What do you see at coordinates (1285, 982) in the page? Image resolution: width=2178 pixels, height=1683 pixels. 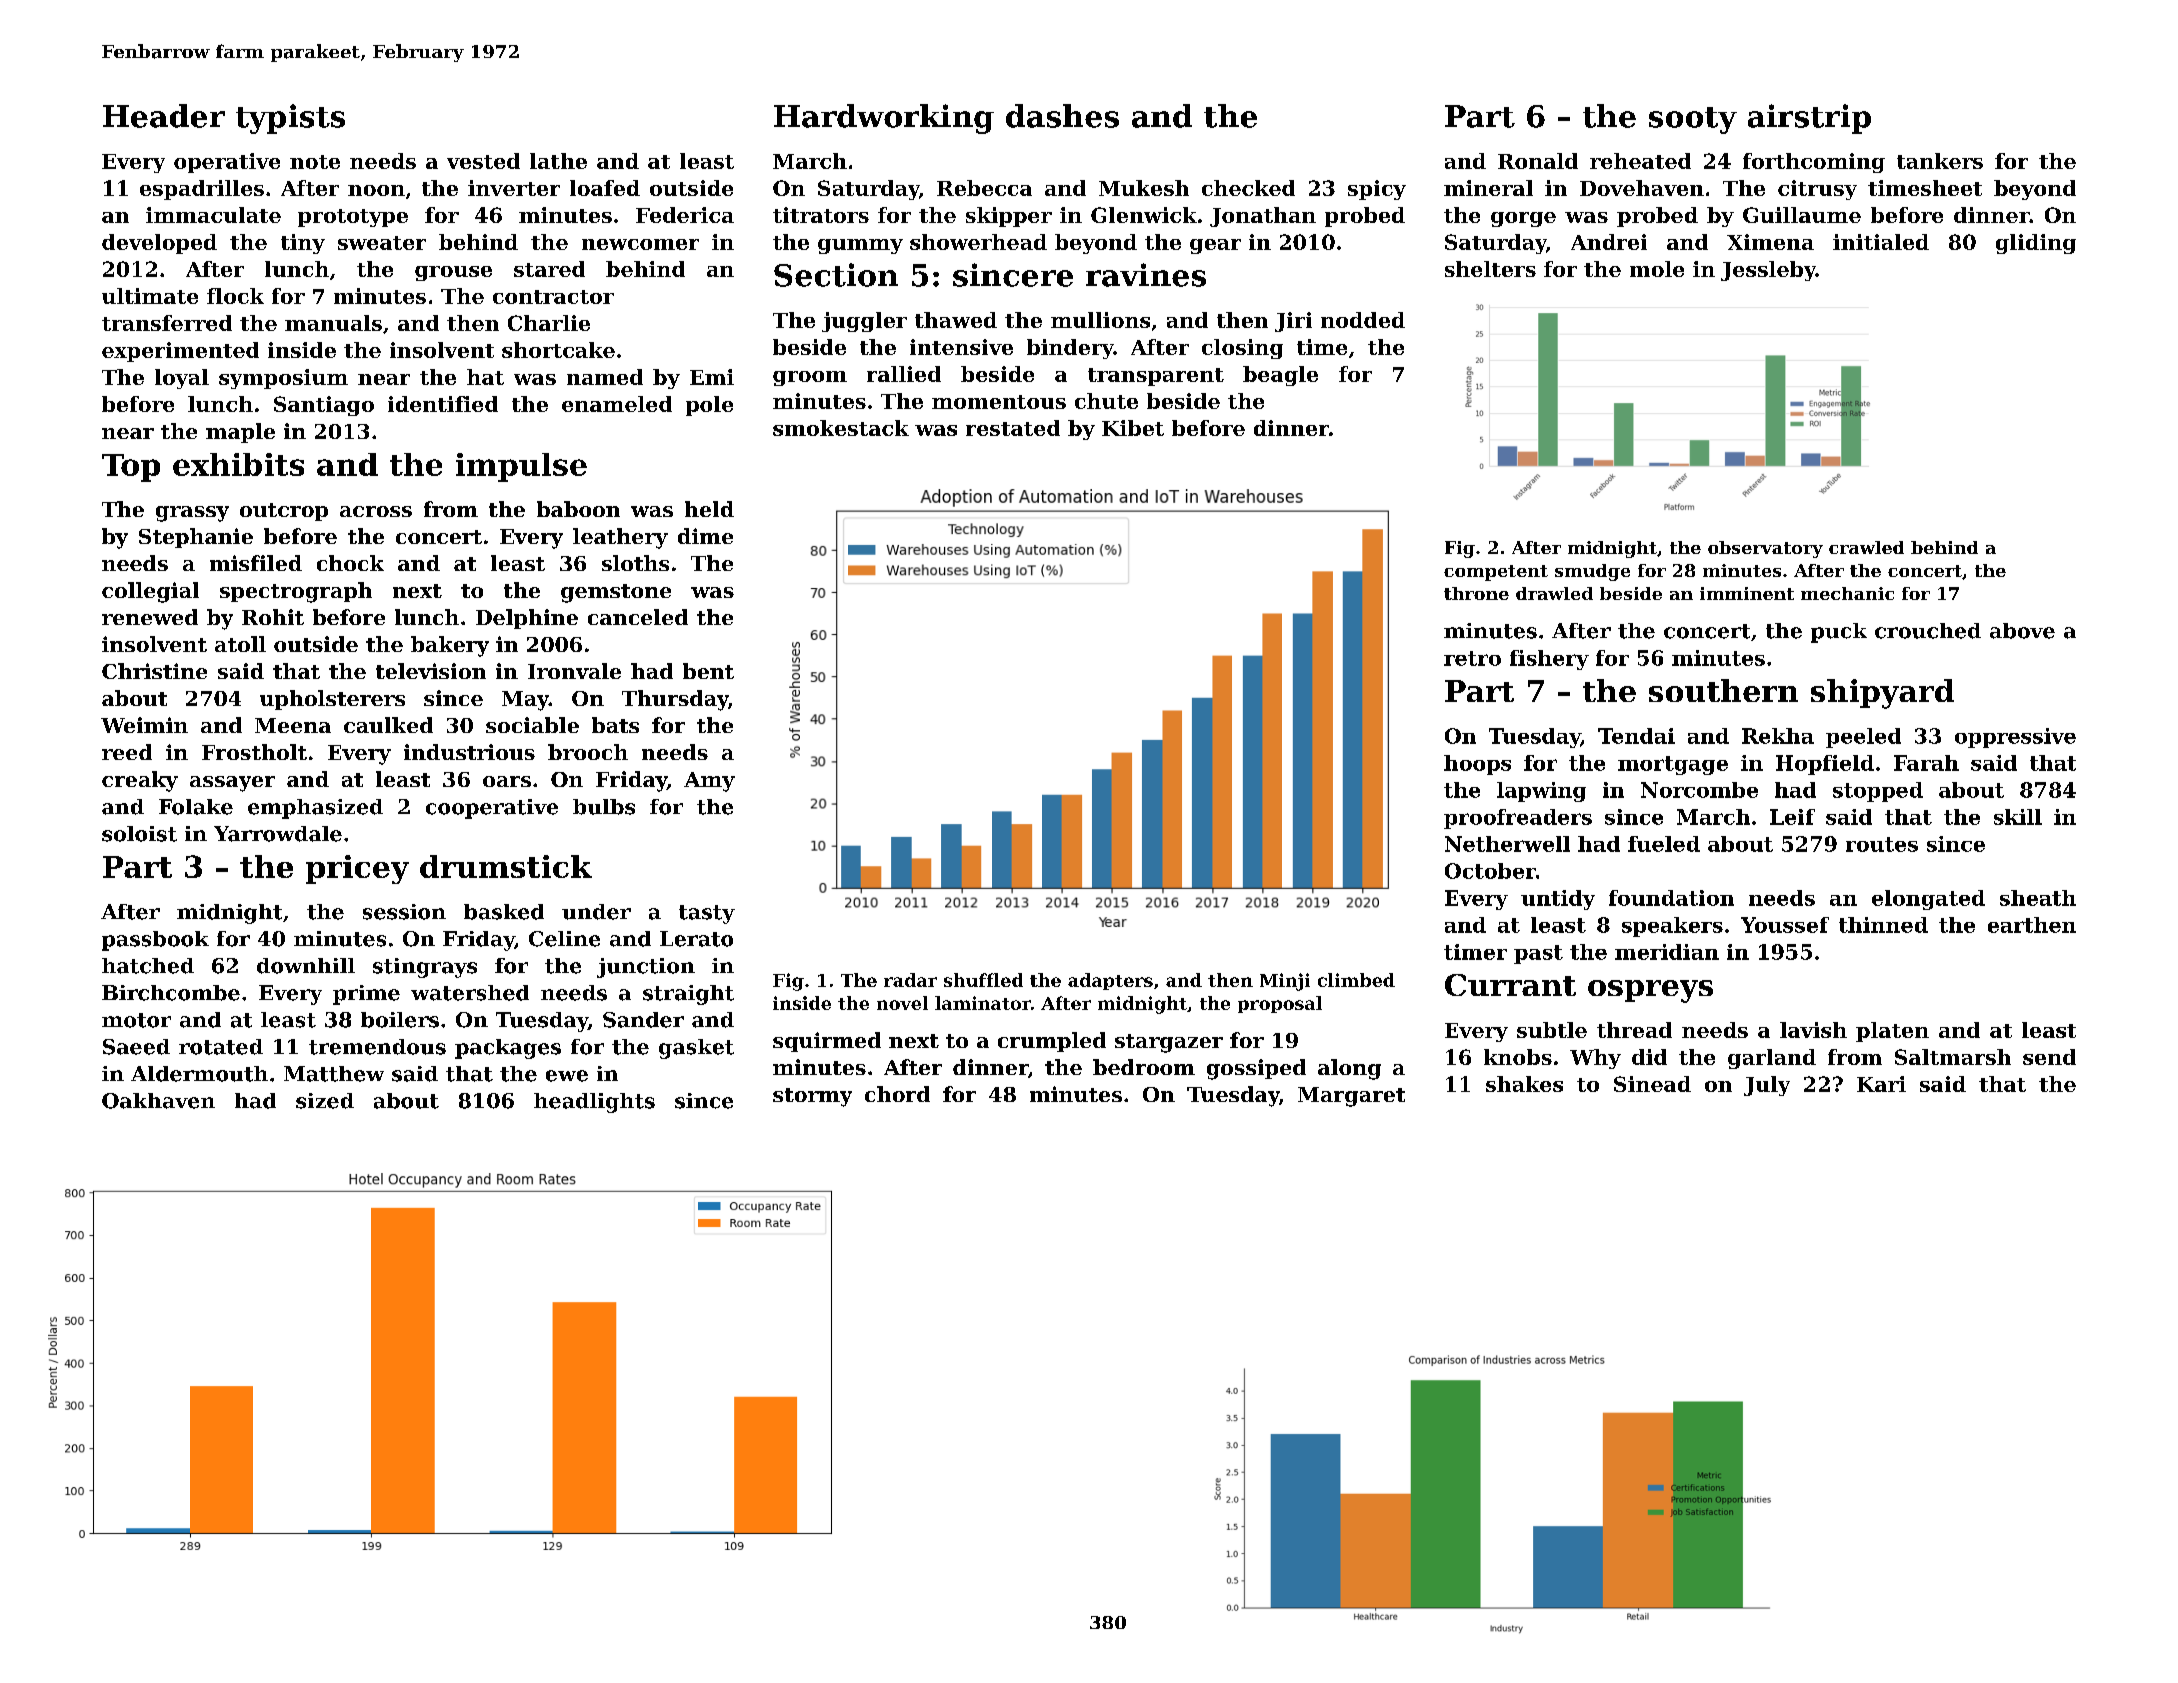 I see `Minji` at bounding box center [1285, 982].
